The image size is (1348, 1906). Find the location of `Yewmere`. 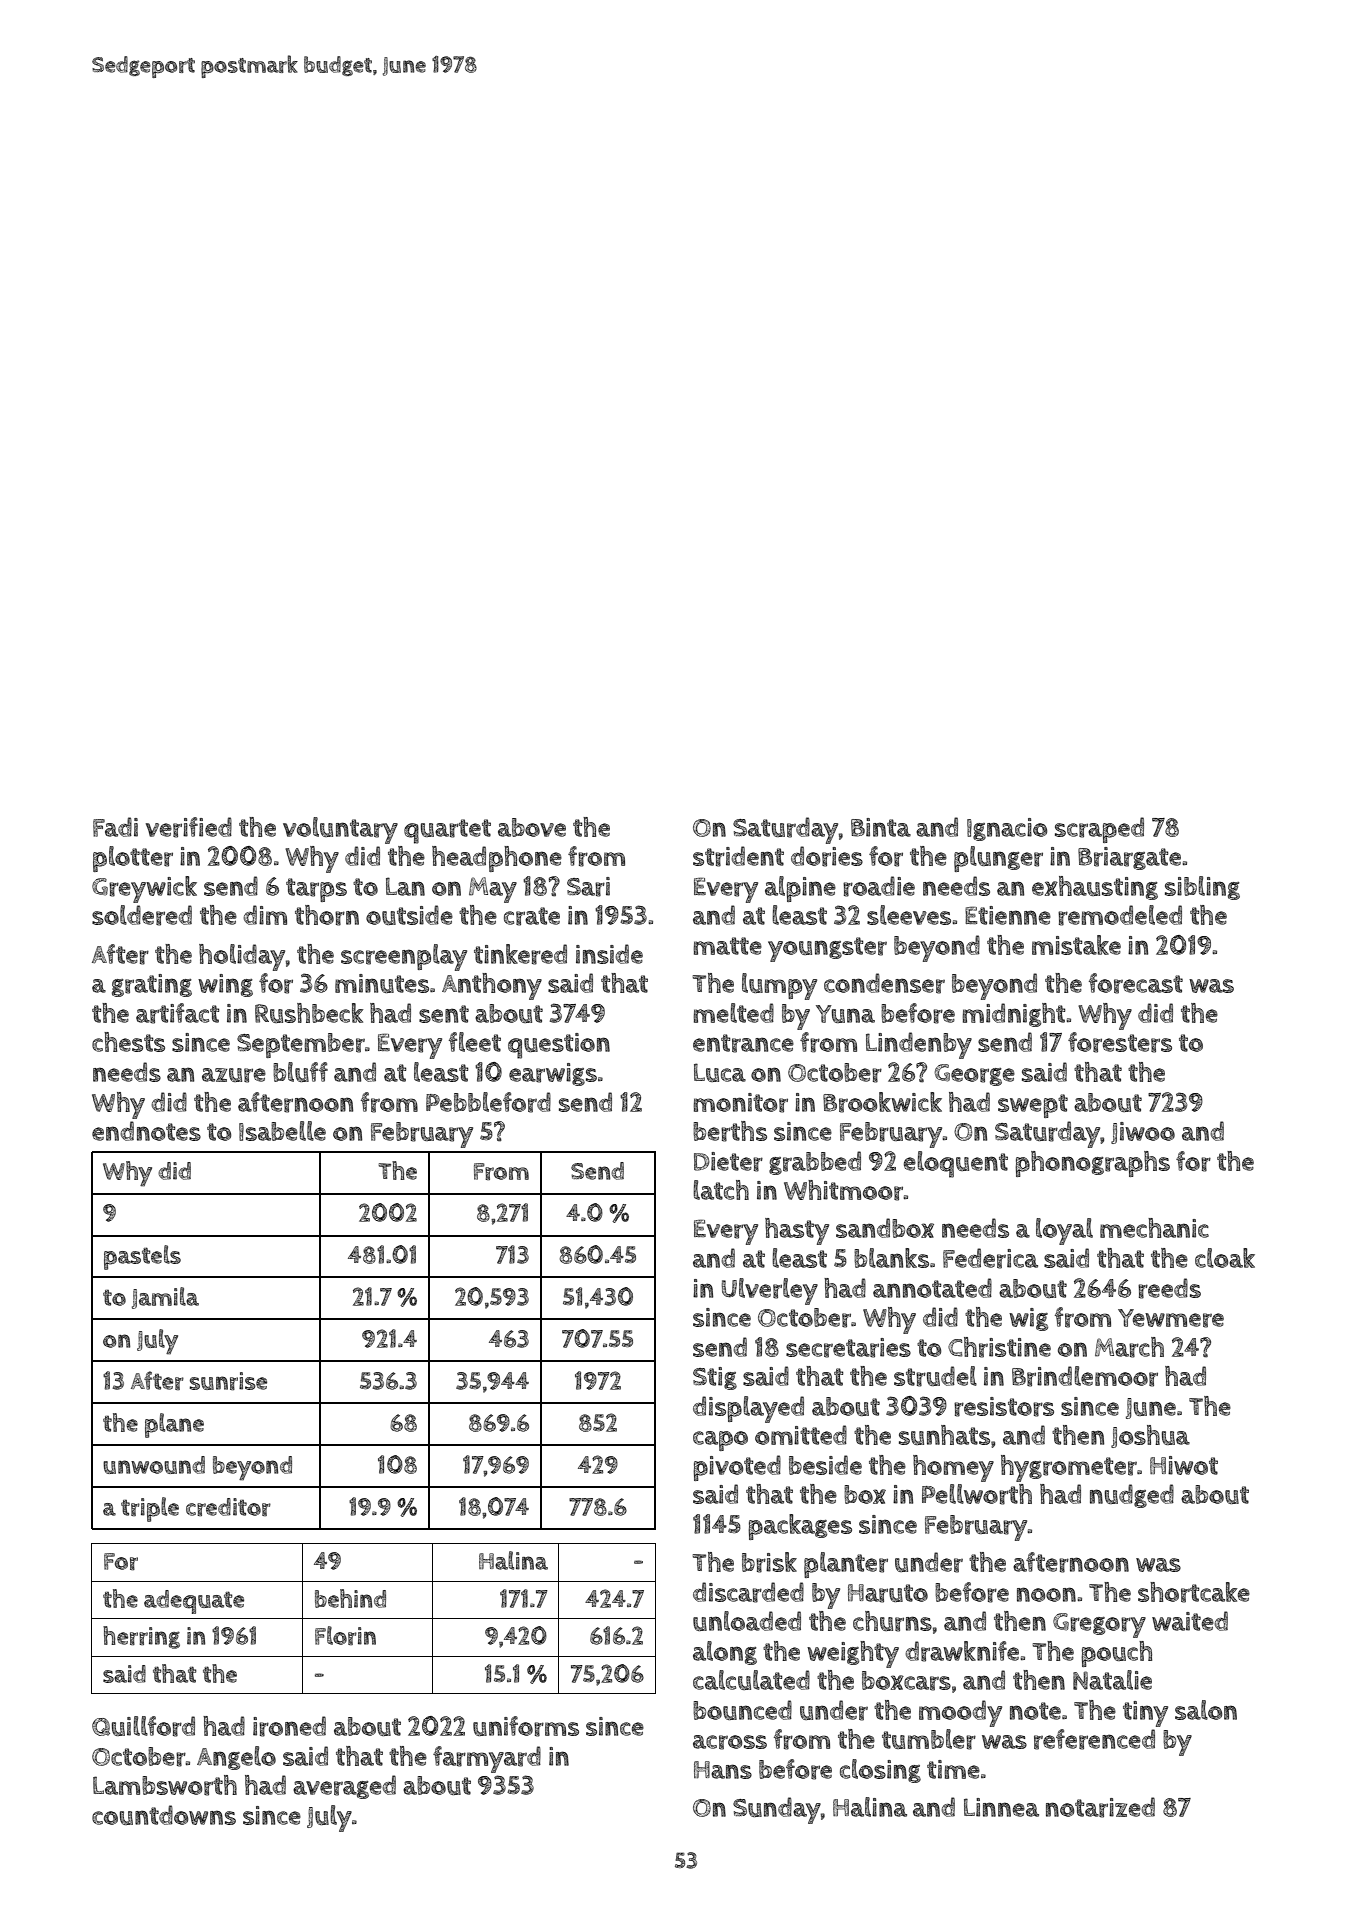

Yewmere is located at coordinates (1171, 1318).
